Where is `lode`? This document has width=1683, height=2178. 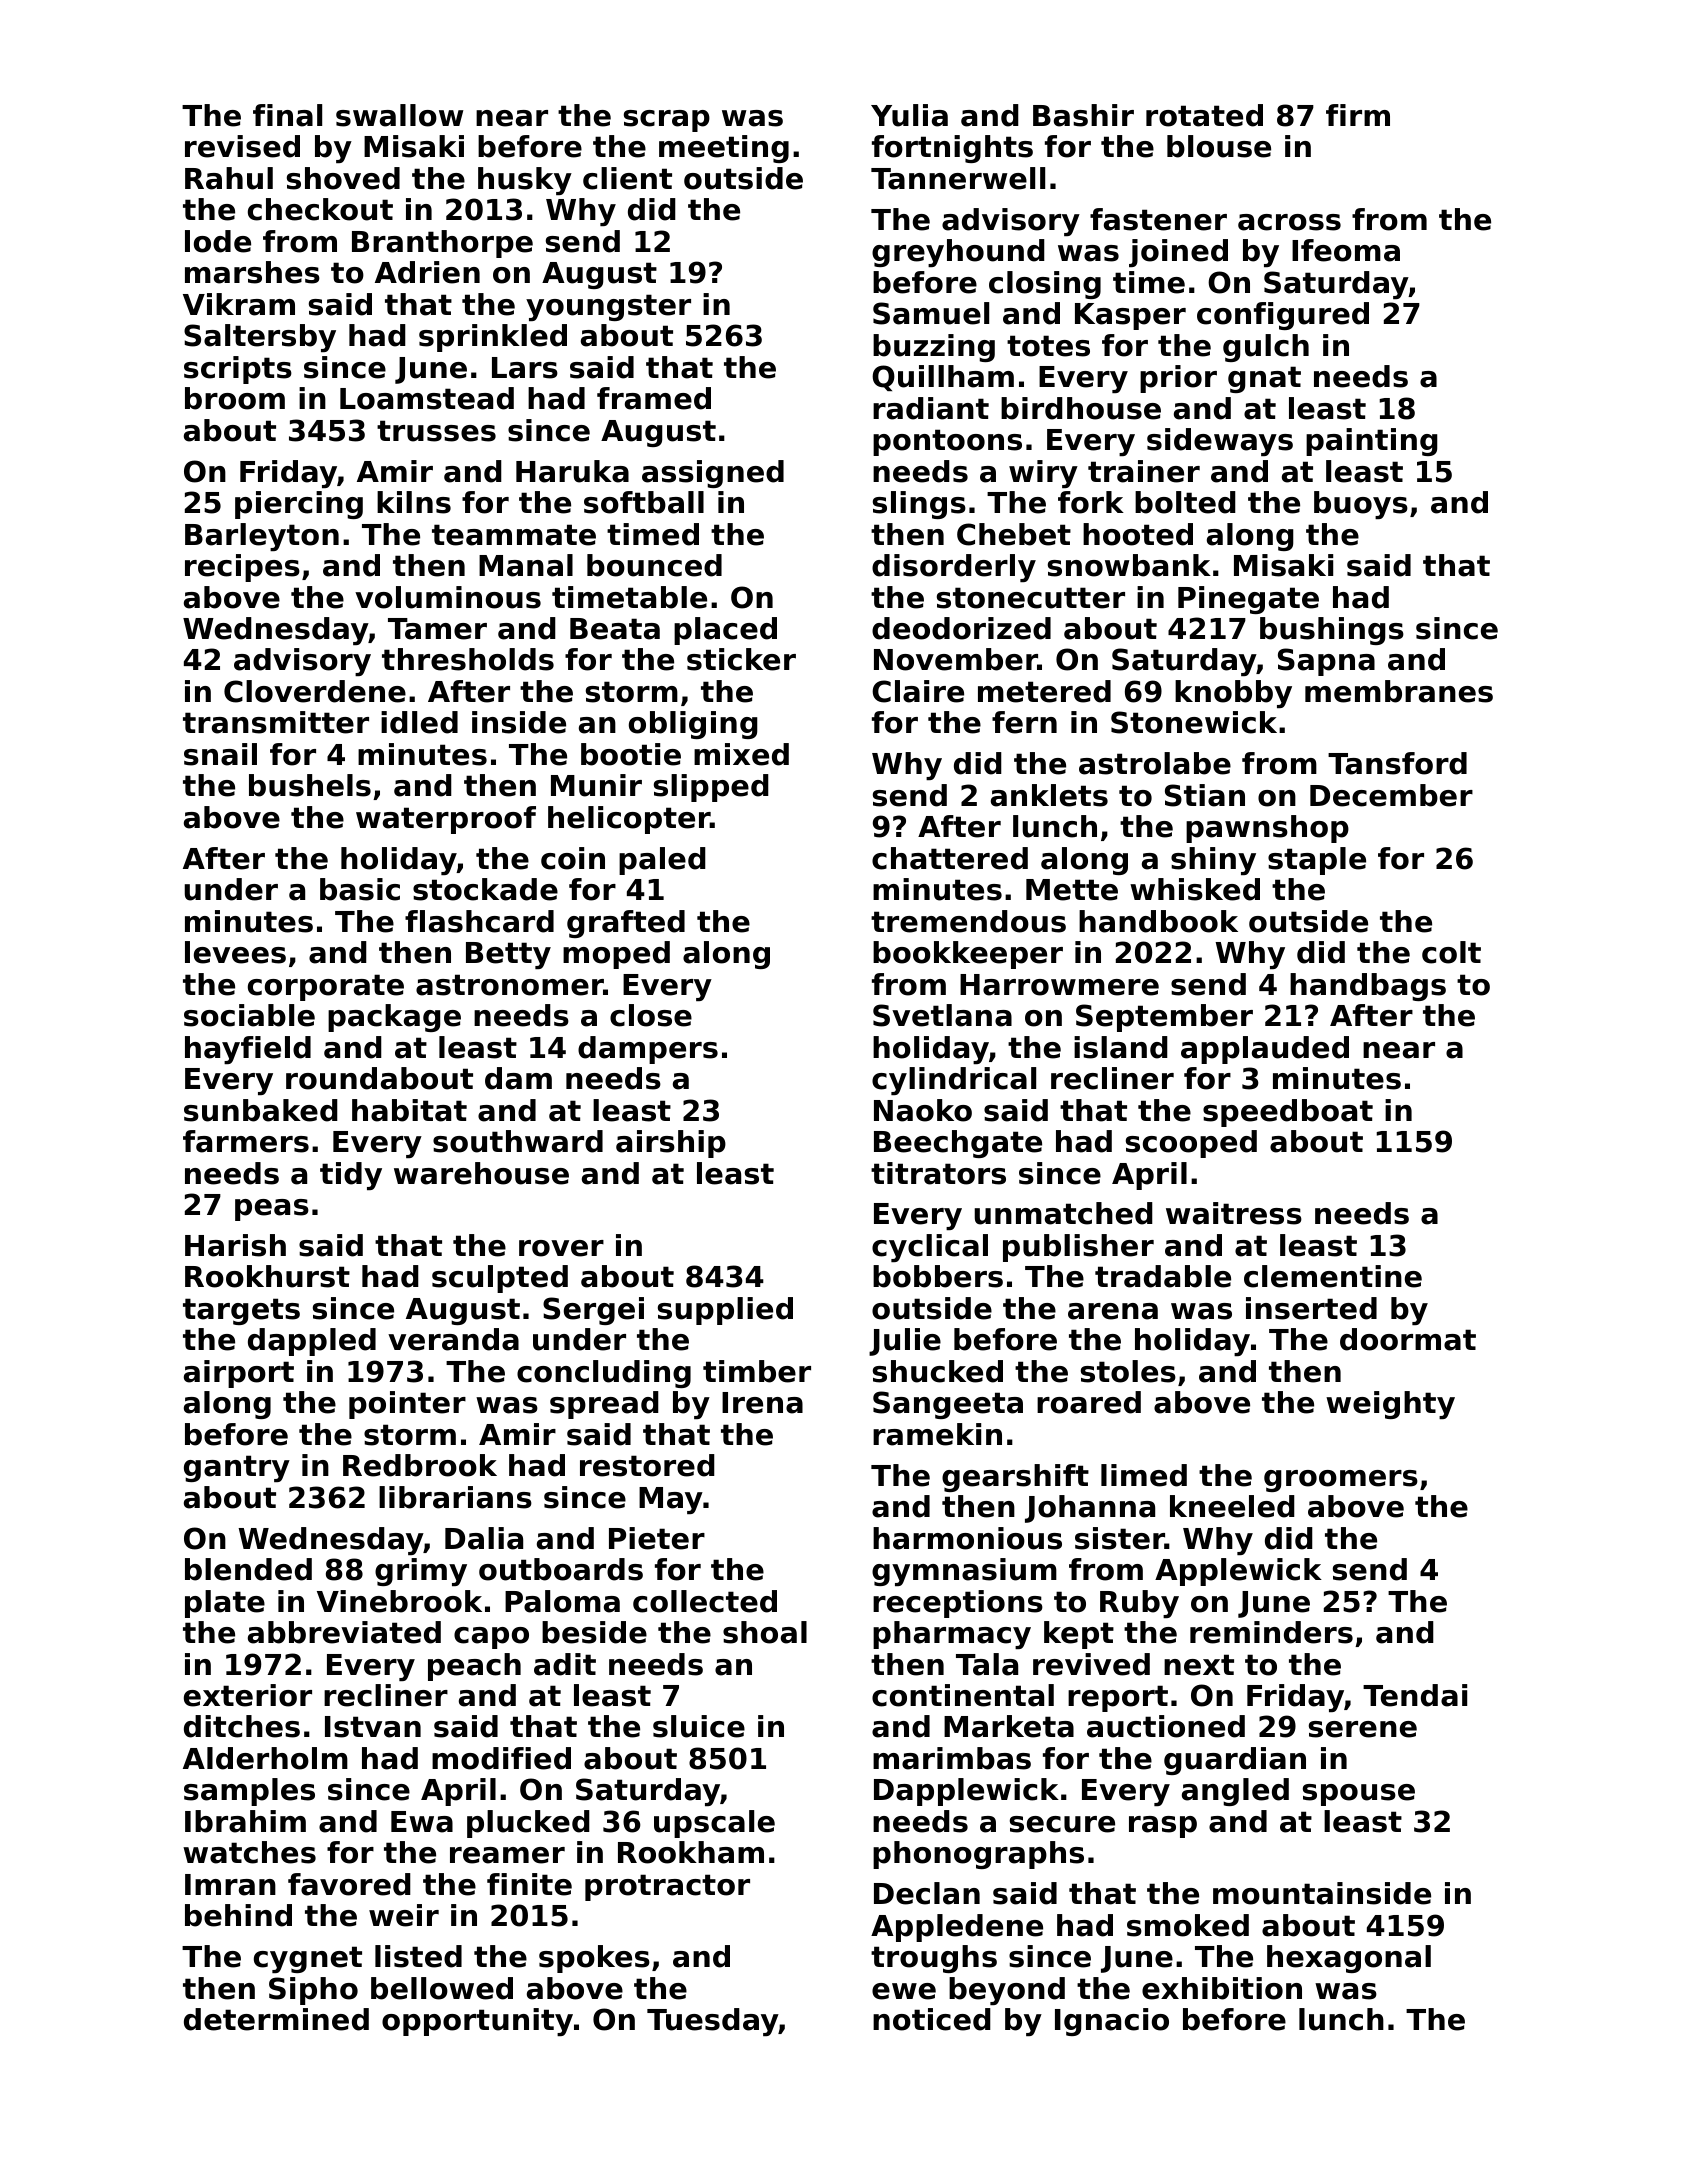 lode is located at coordinates (218, 241).
